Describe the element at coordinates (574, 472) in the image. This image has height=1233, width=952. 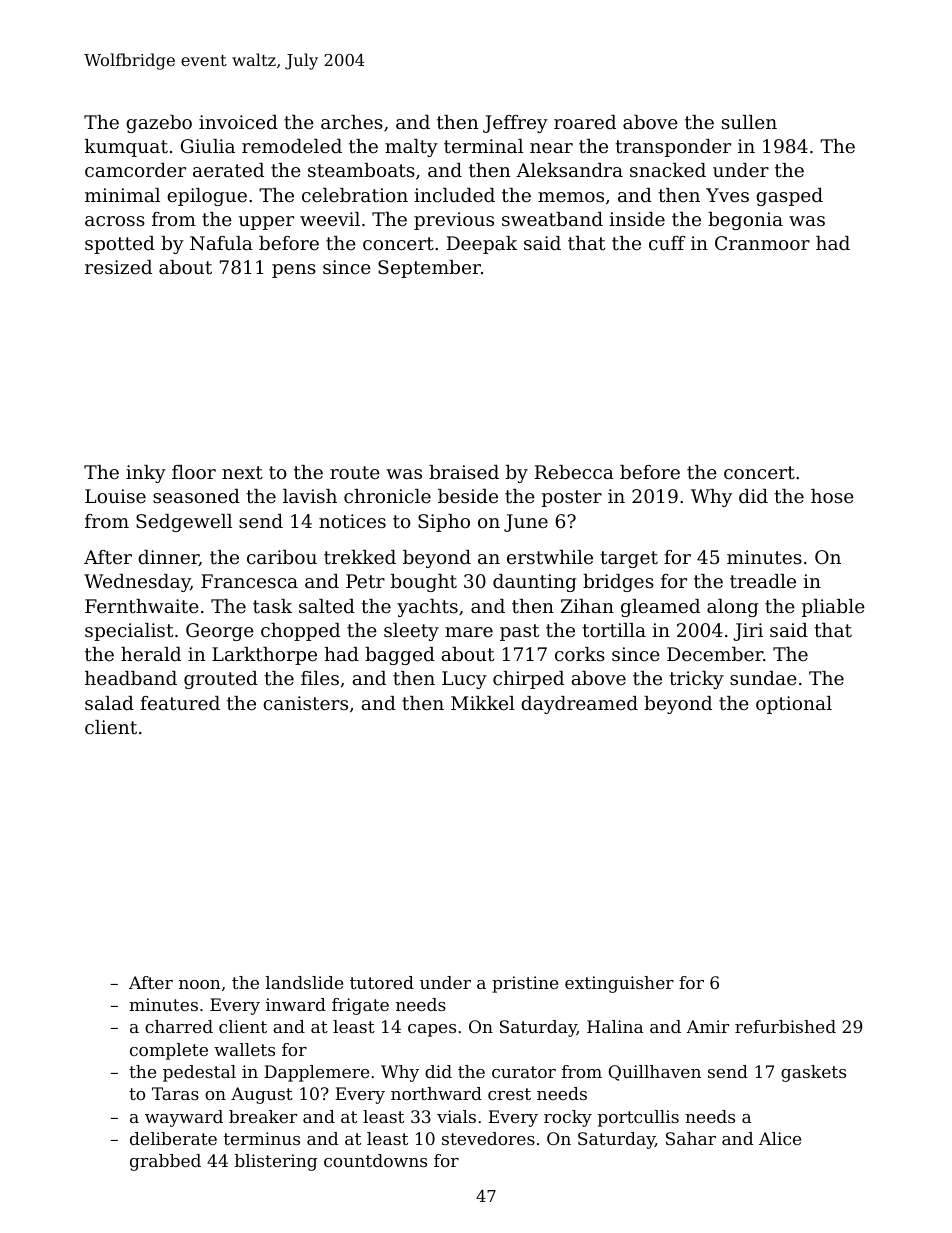
I see `Rebecca` at that location.
